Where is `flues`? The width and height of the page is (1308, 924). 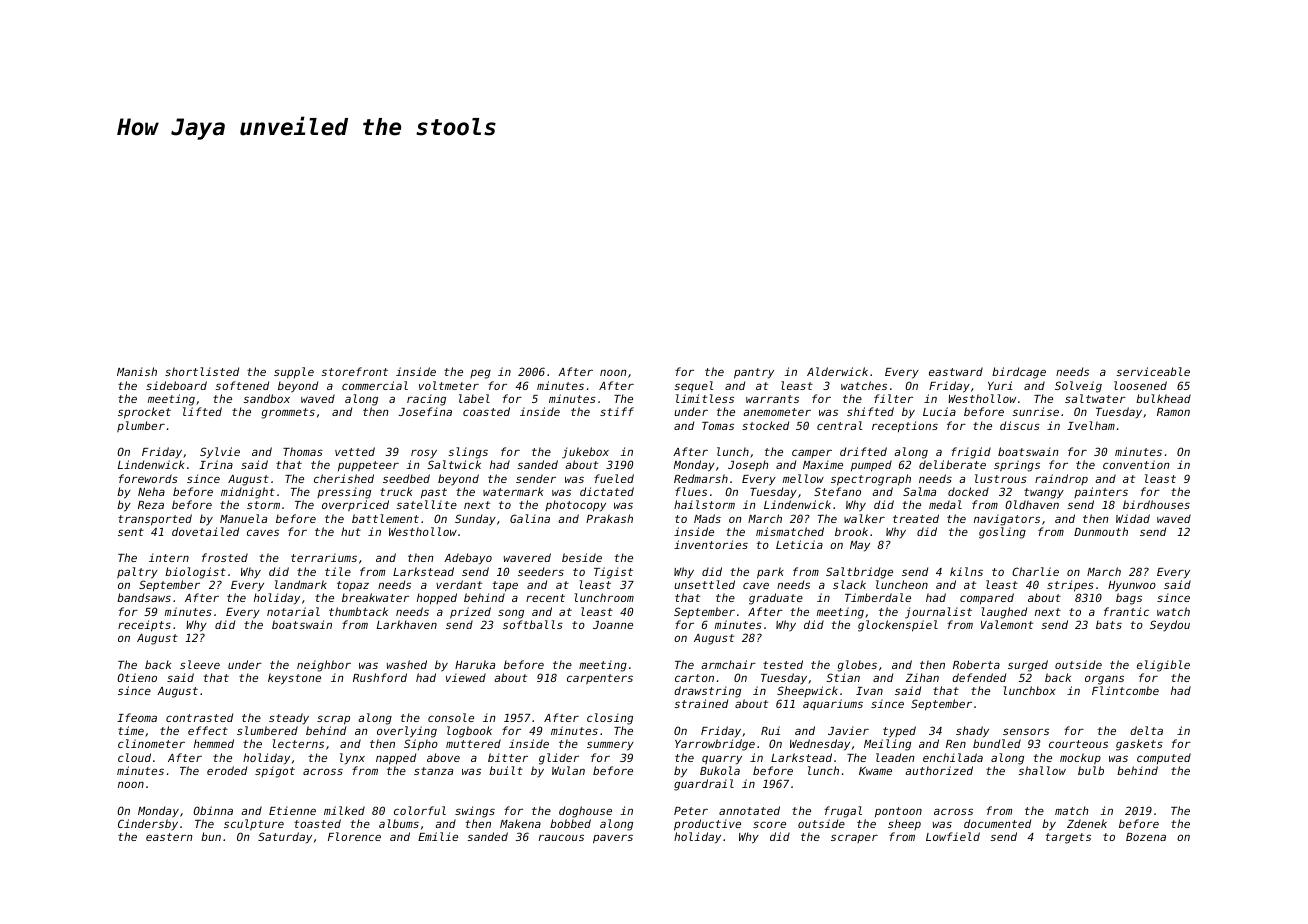 flues is located at coordinates (691, 491).
